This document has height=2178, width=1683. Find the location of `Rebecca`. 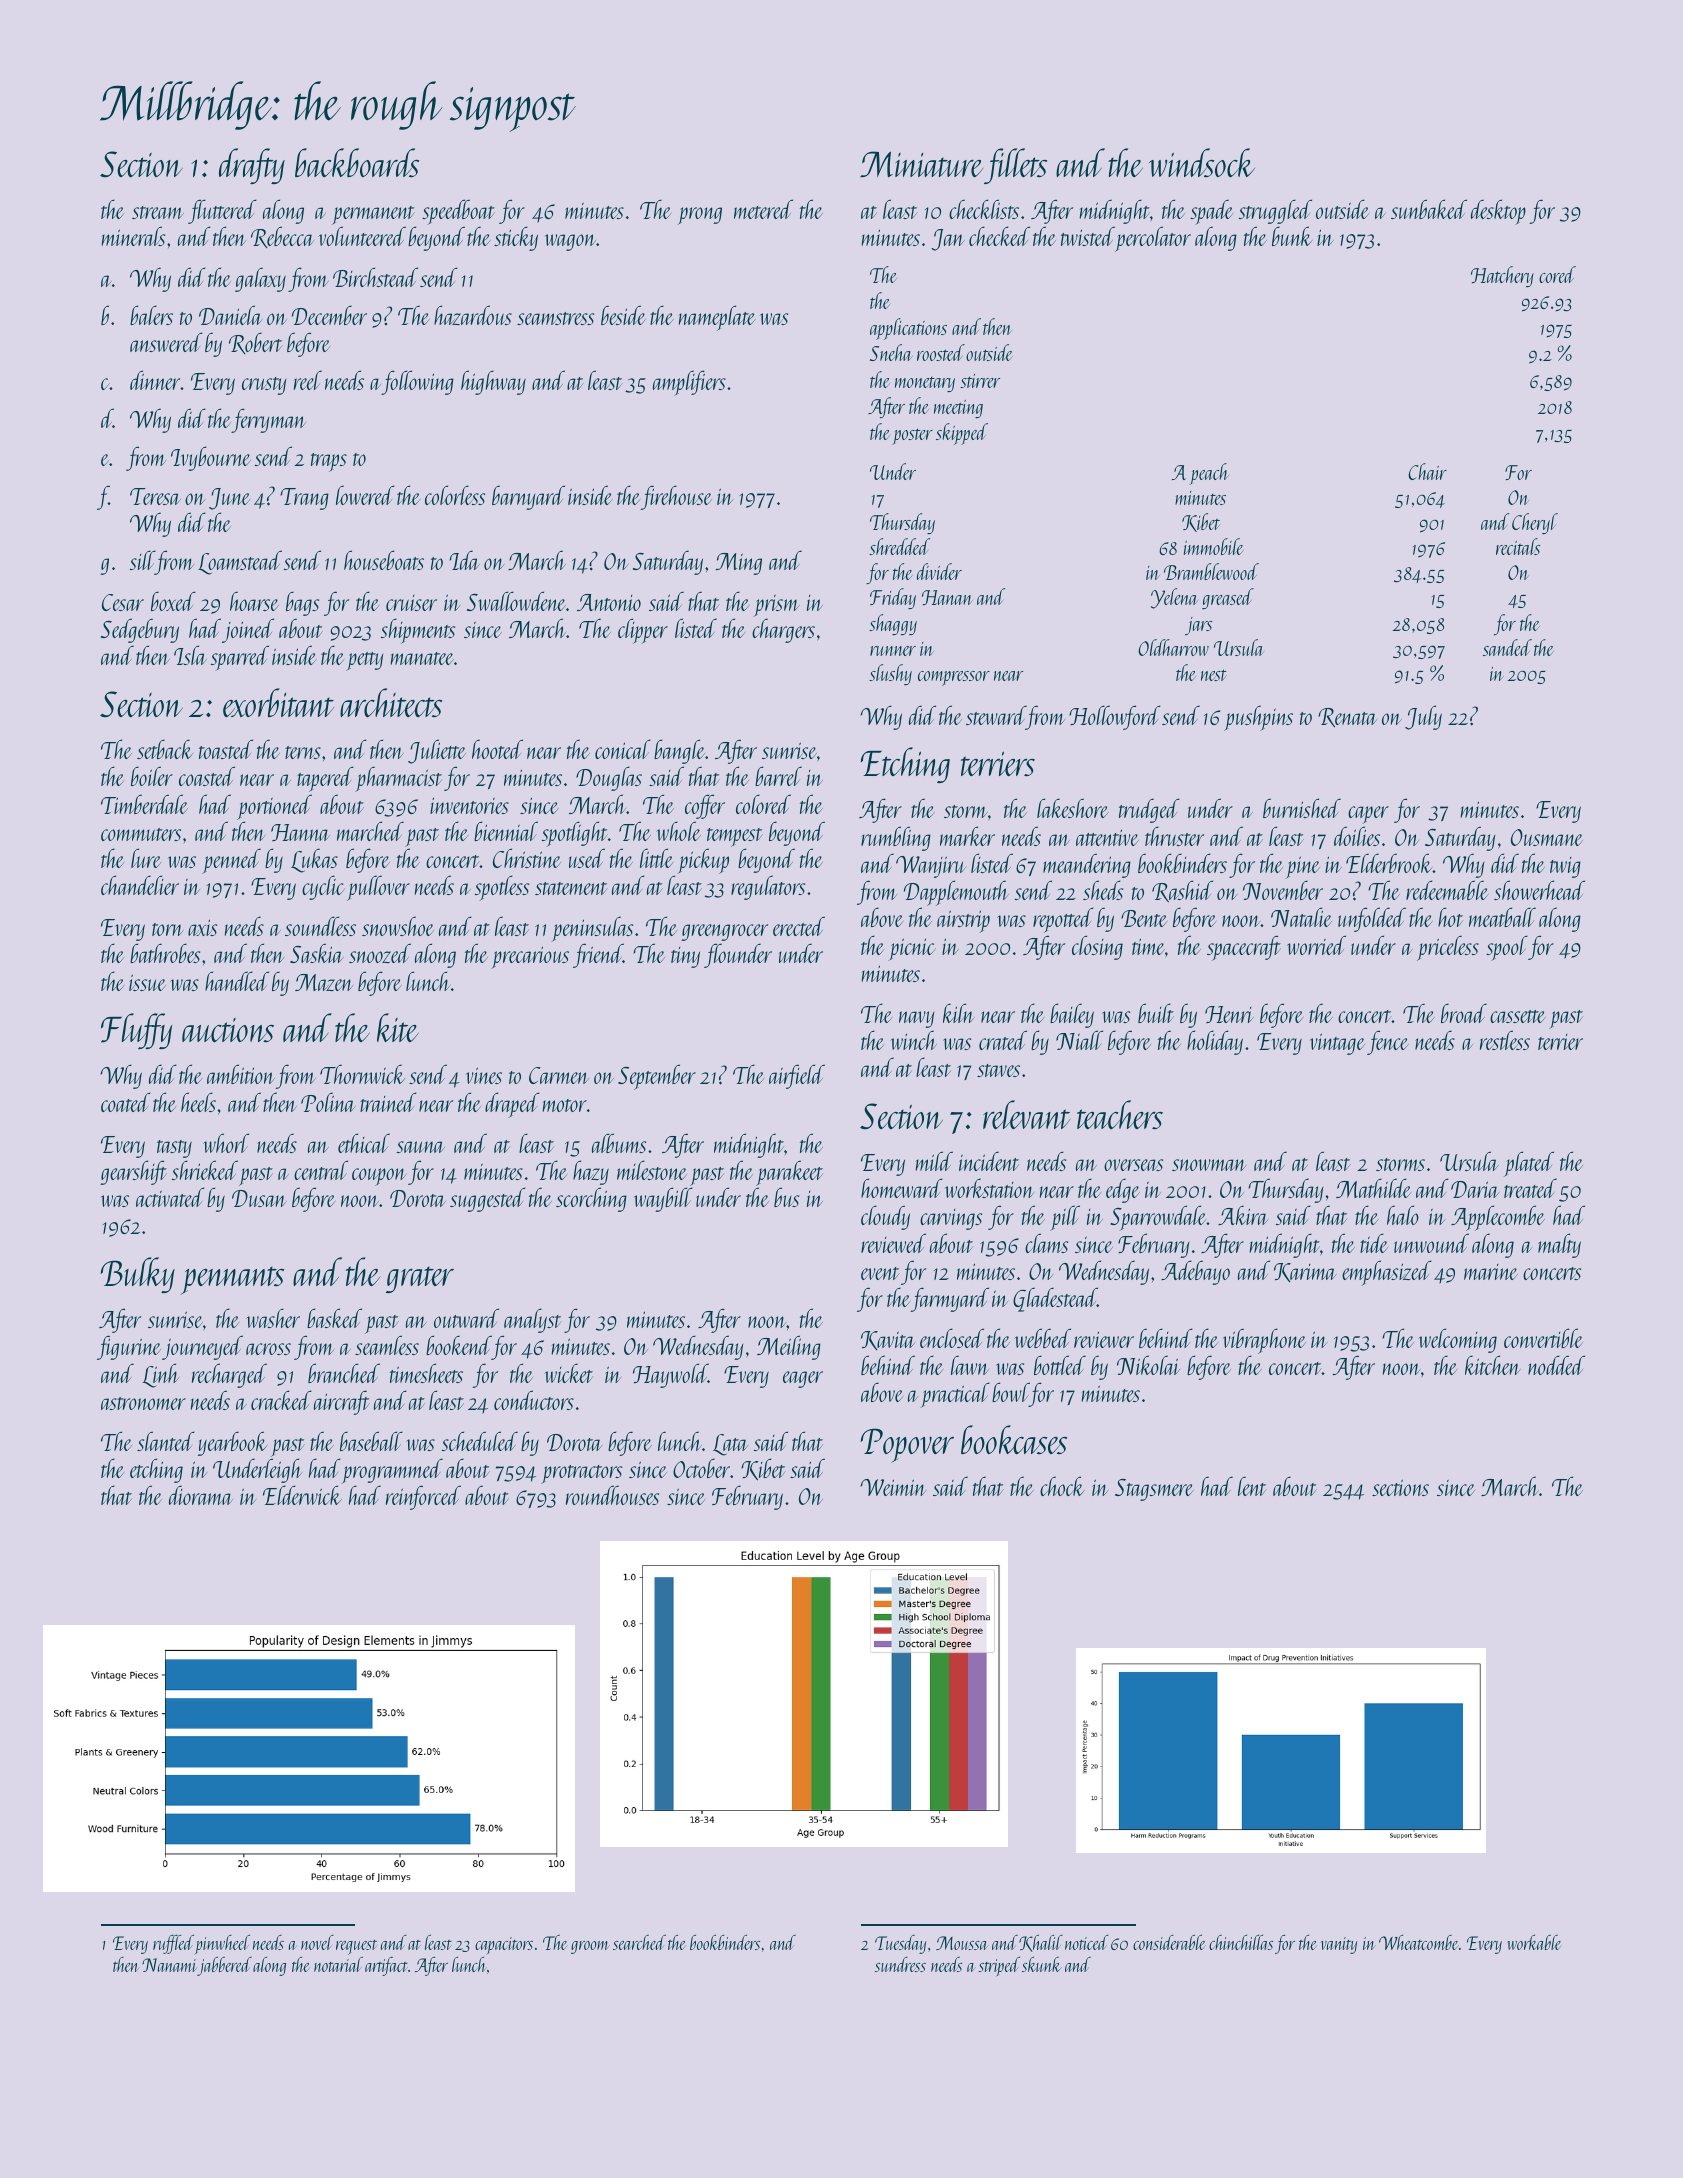

Rebecca is located at coordinates (282, 237).
